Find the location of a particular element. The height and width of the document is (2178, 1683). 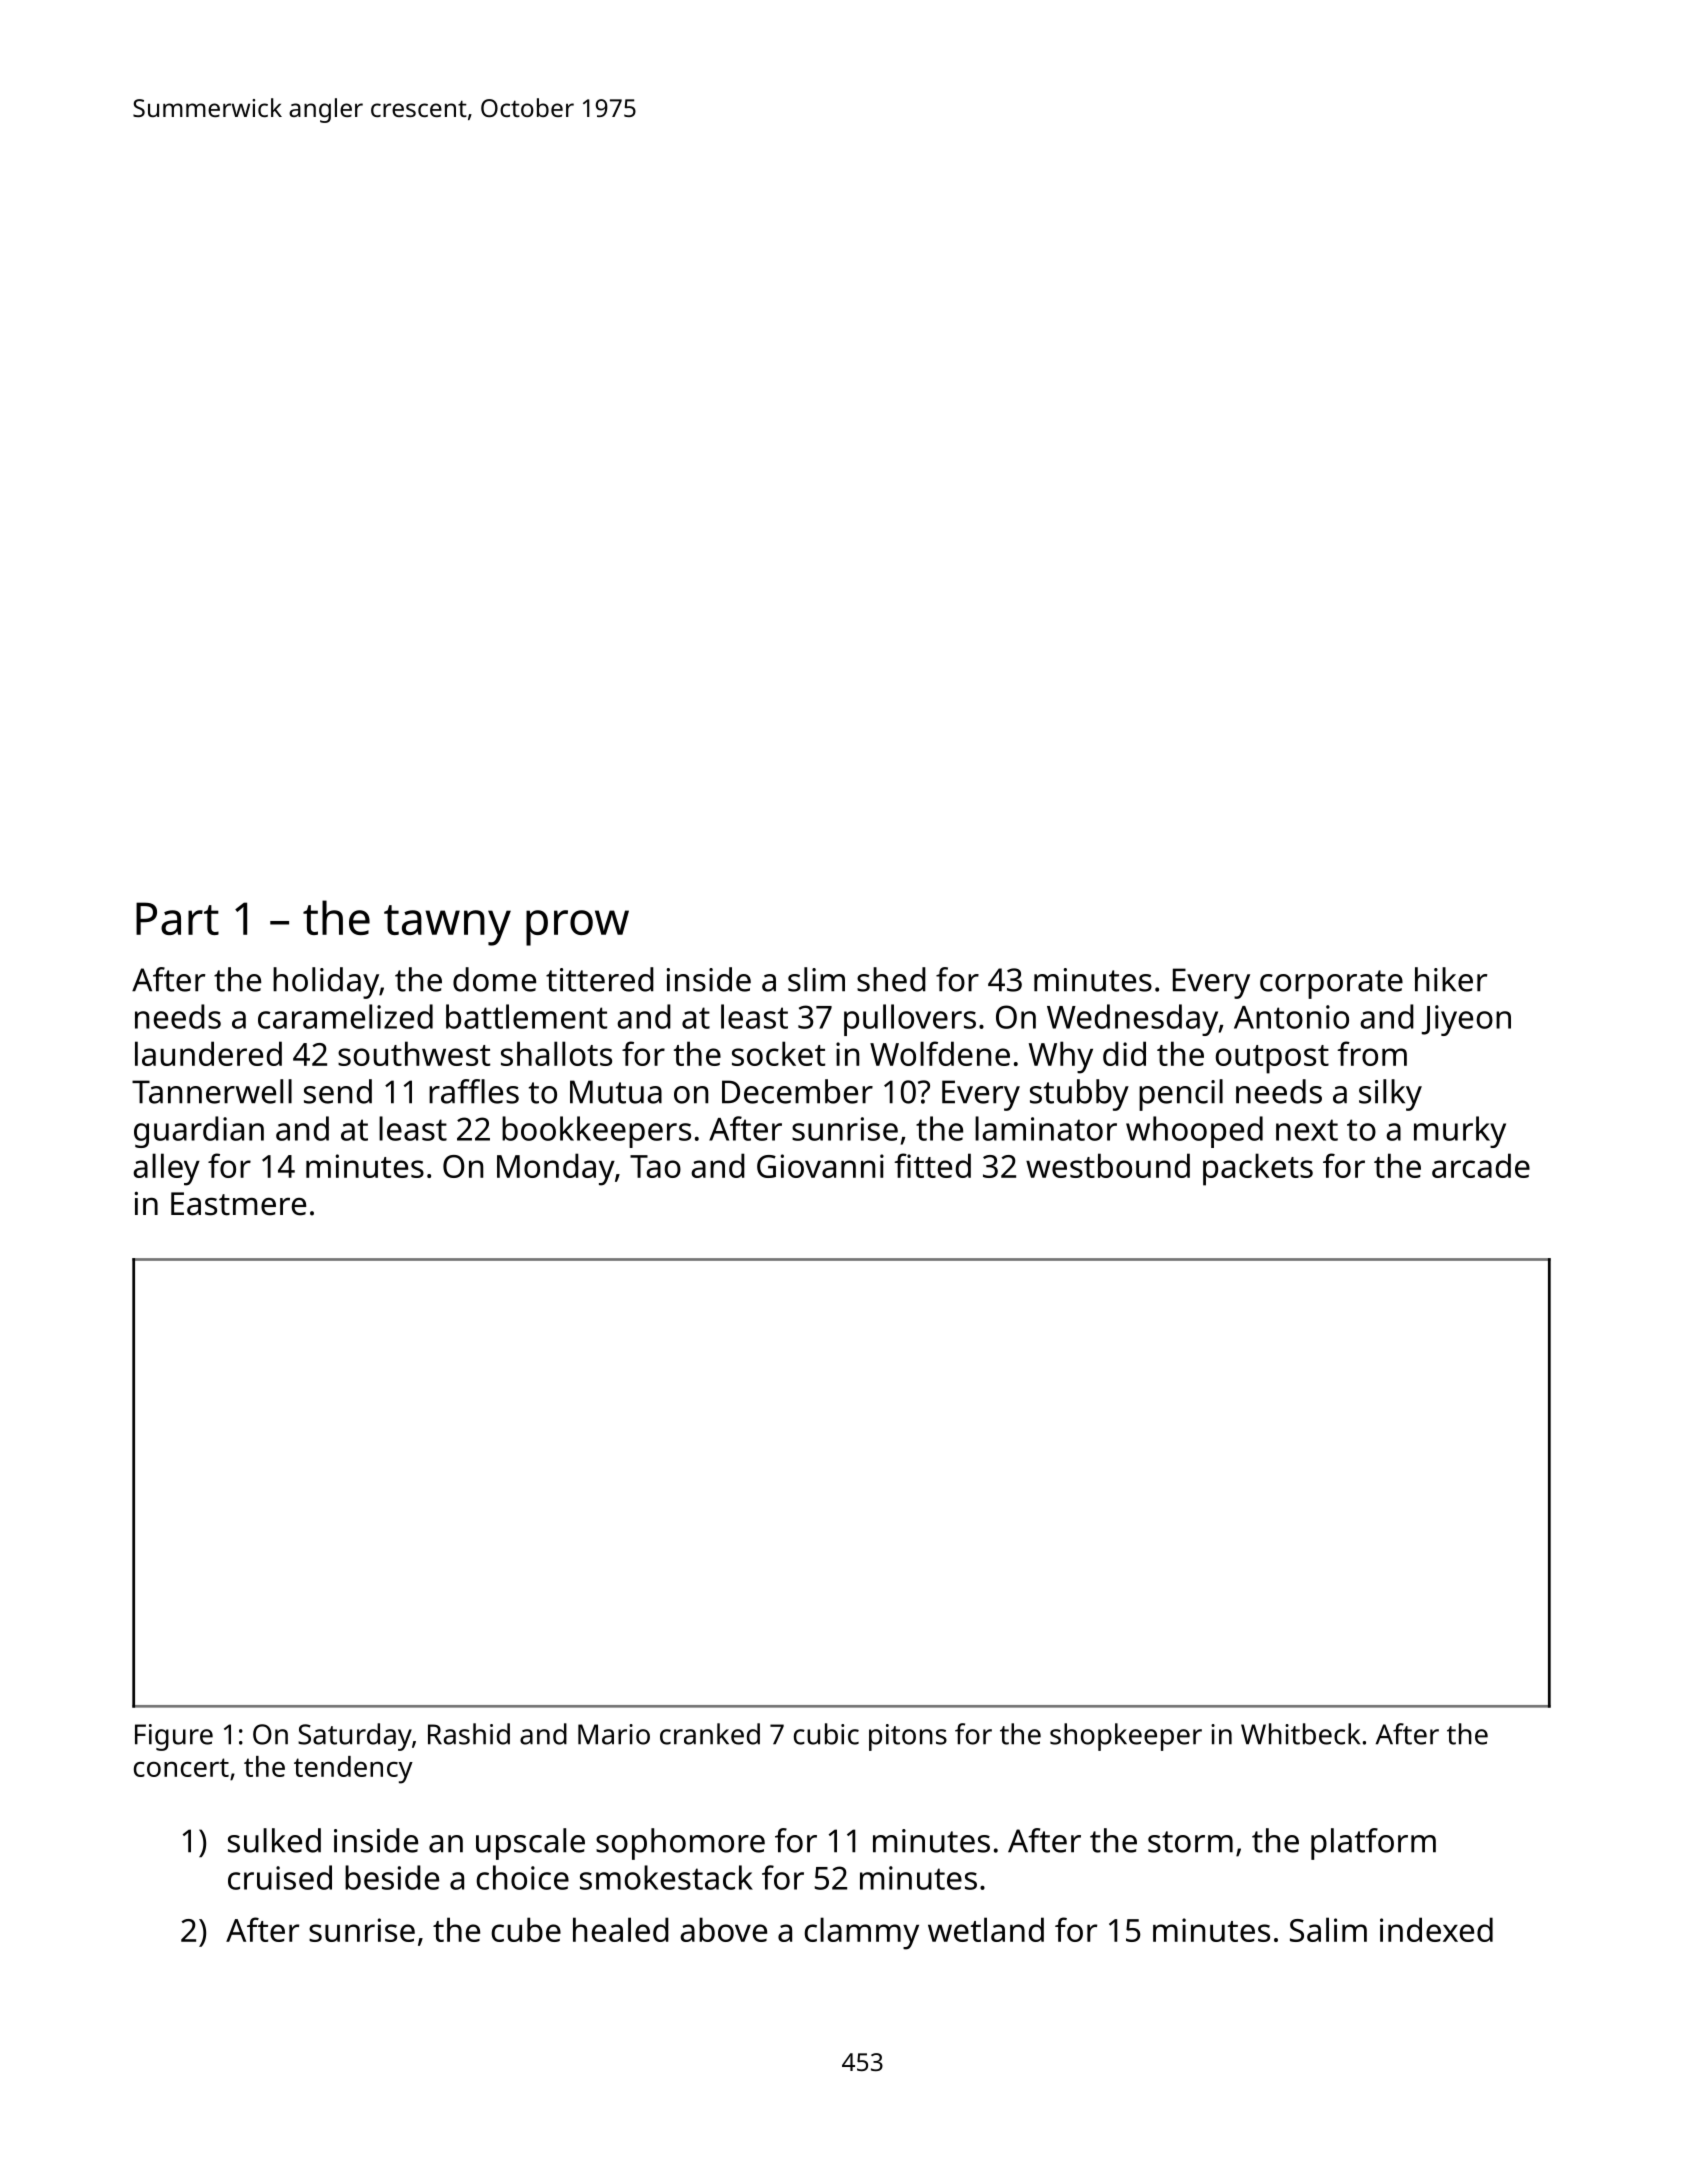

hiker is located at coordinates (1451, 979).
